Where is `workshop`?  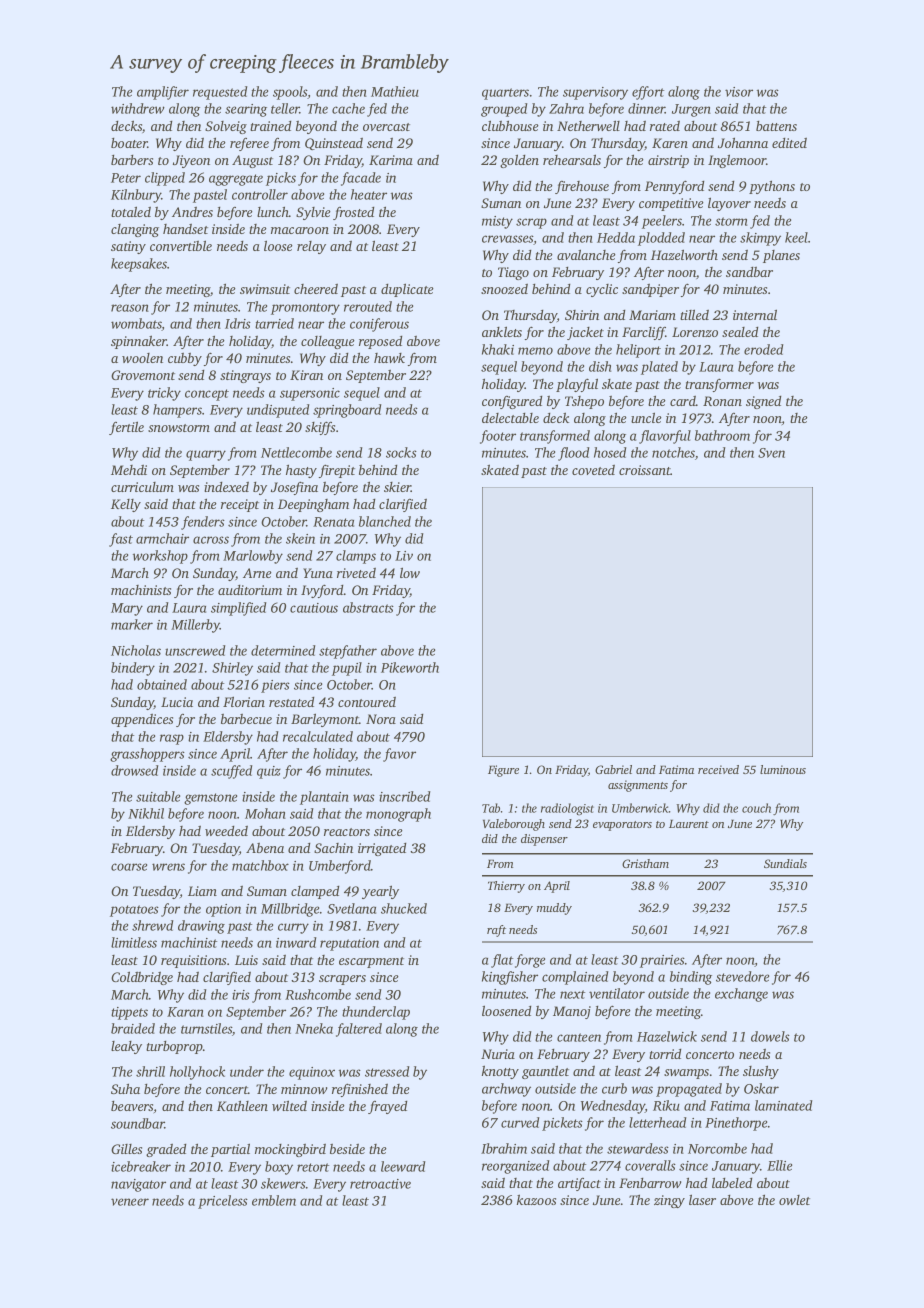 workshop is located at coordinates (160, 557).
